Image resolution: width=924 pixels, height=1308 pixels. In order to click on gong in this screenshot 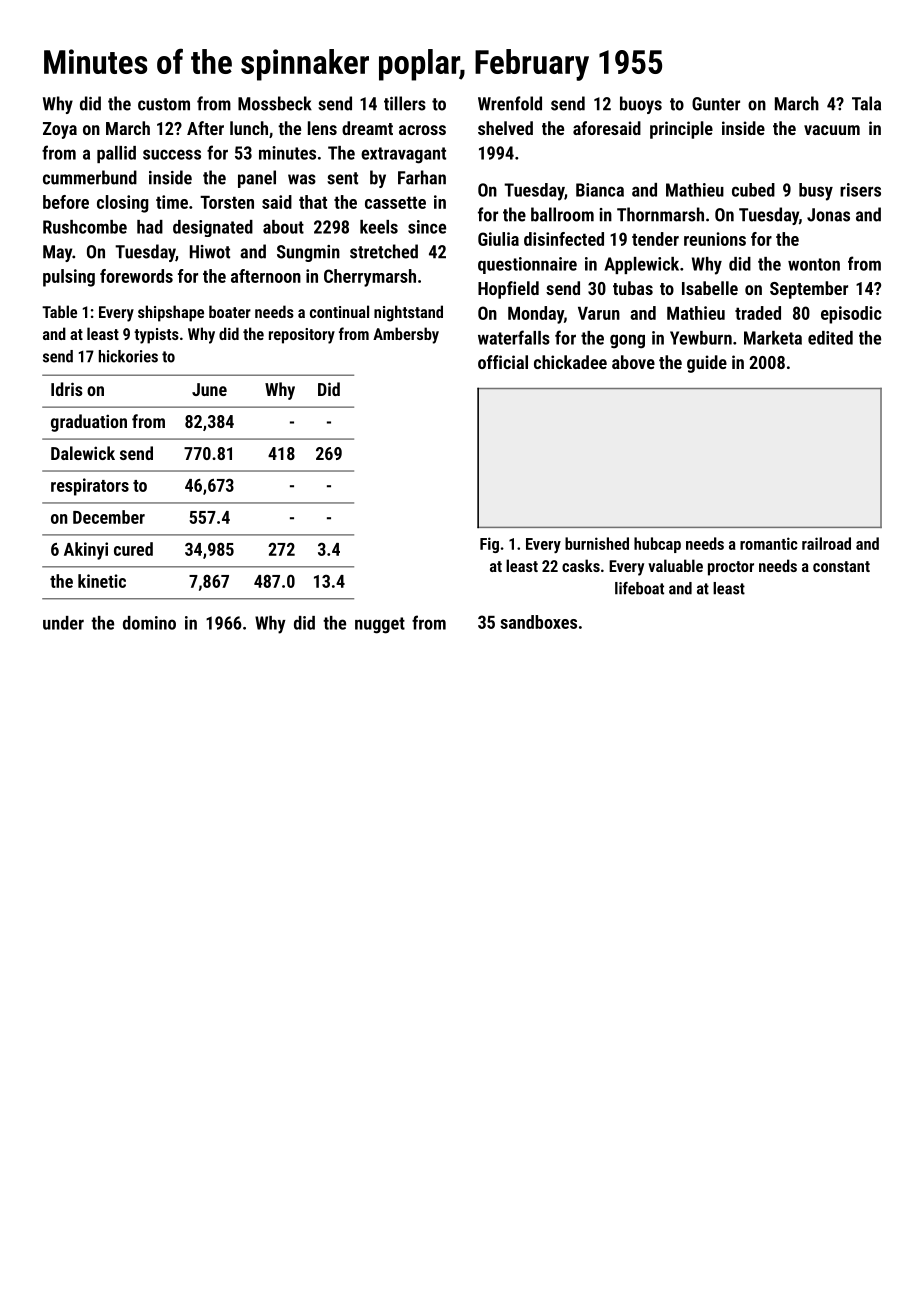, I will do `click(627, 341)`.
